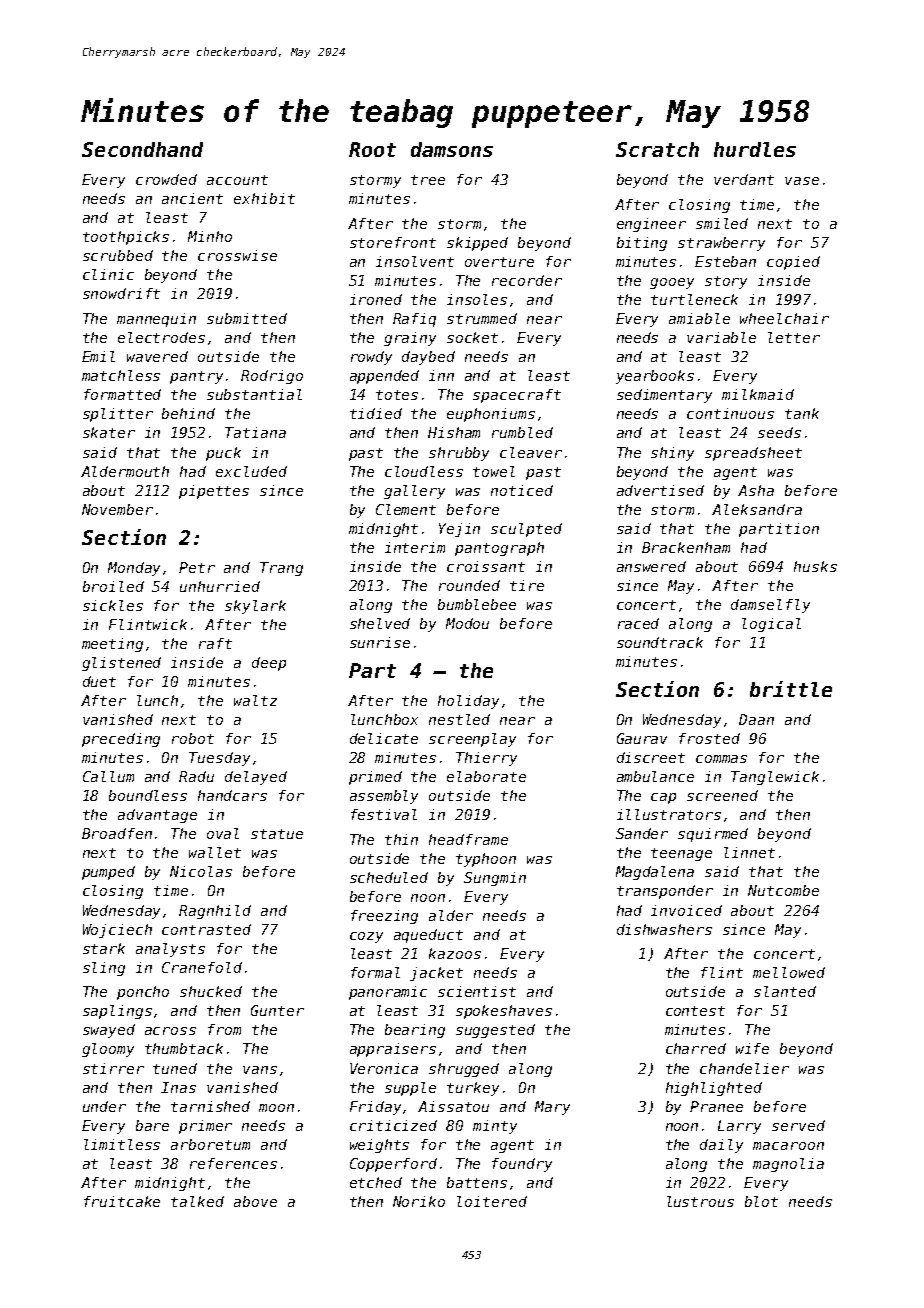 This screenshot has height=1308, width=924. What do you see at coordinates (113, 605) in the screenshot?
I see `sickles` at bounding box center [113, 605].
